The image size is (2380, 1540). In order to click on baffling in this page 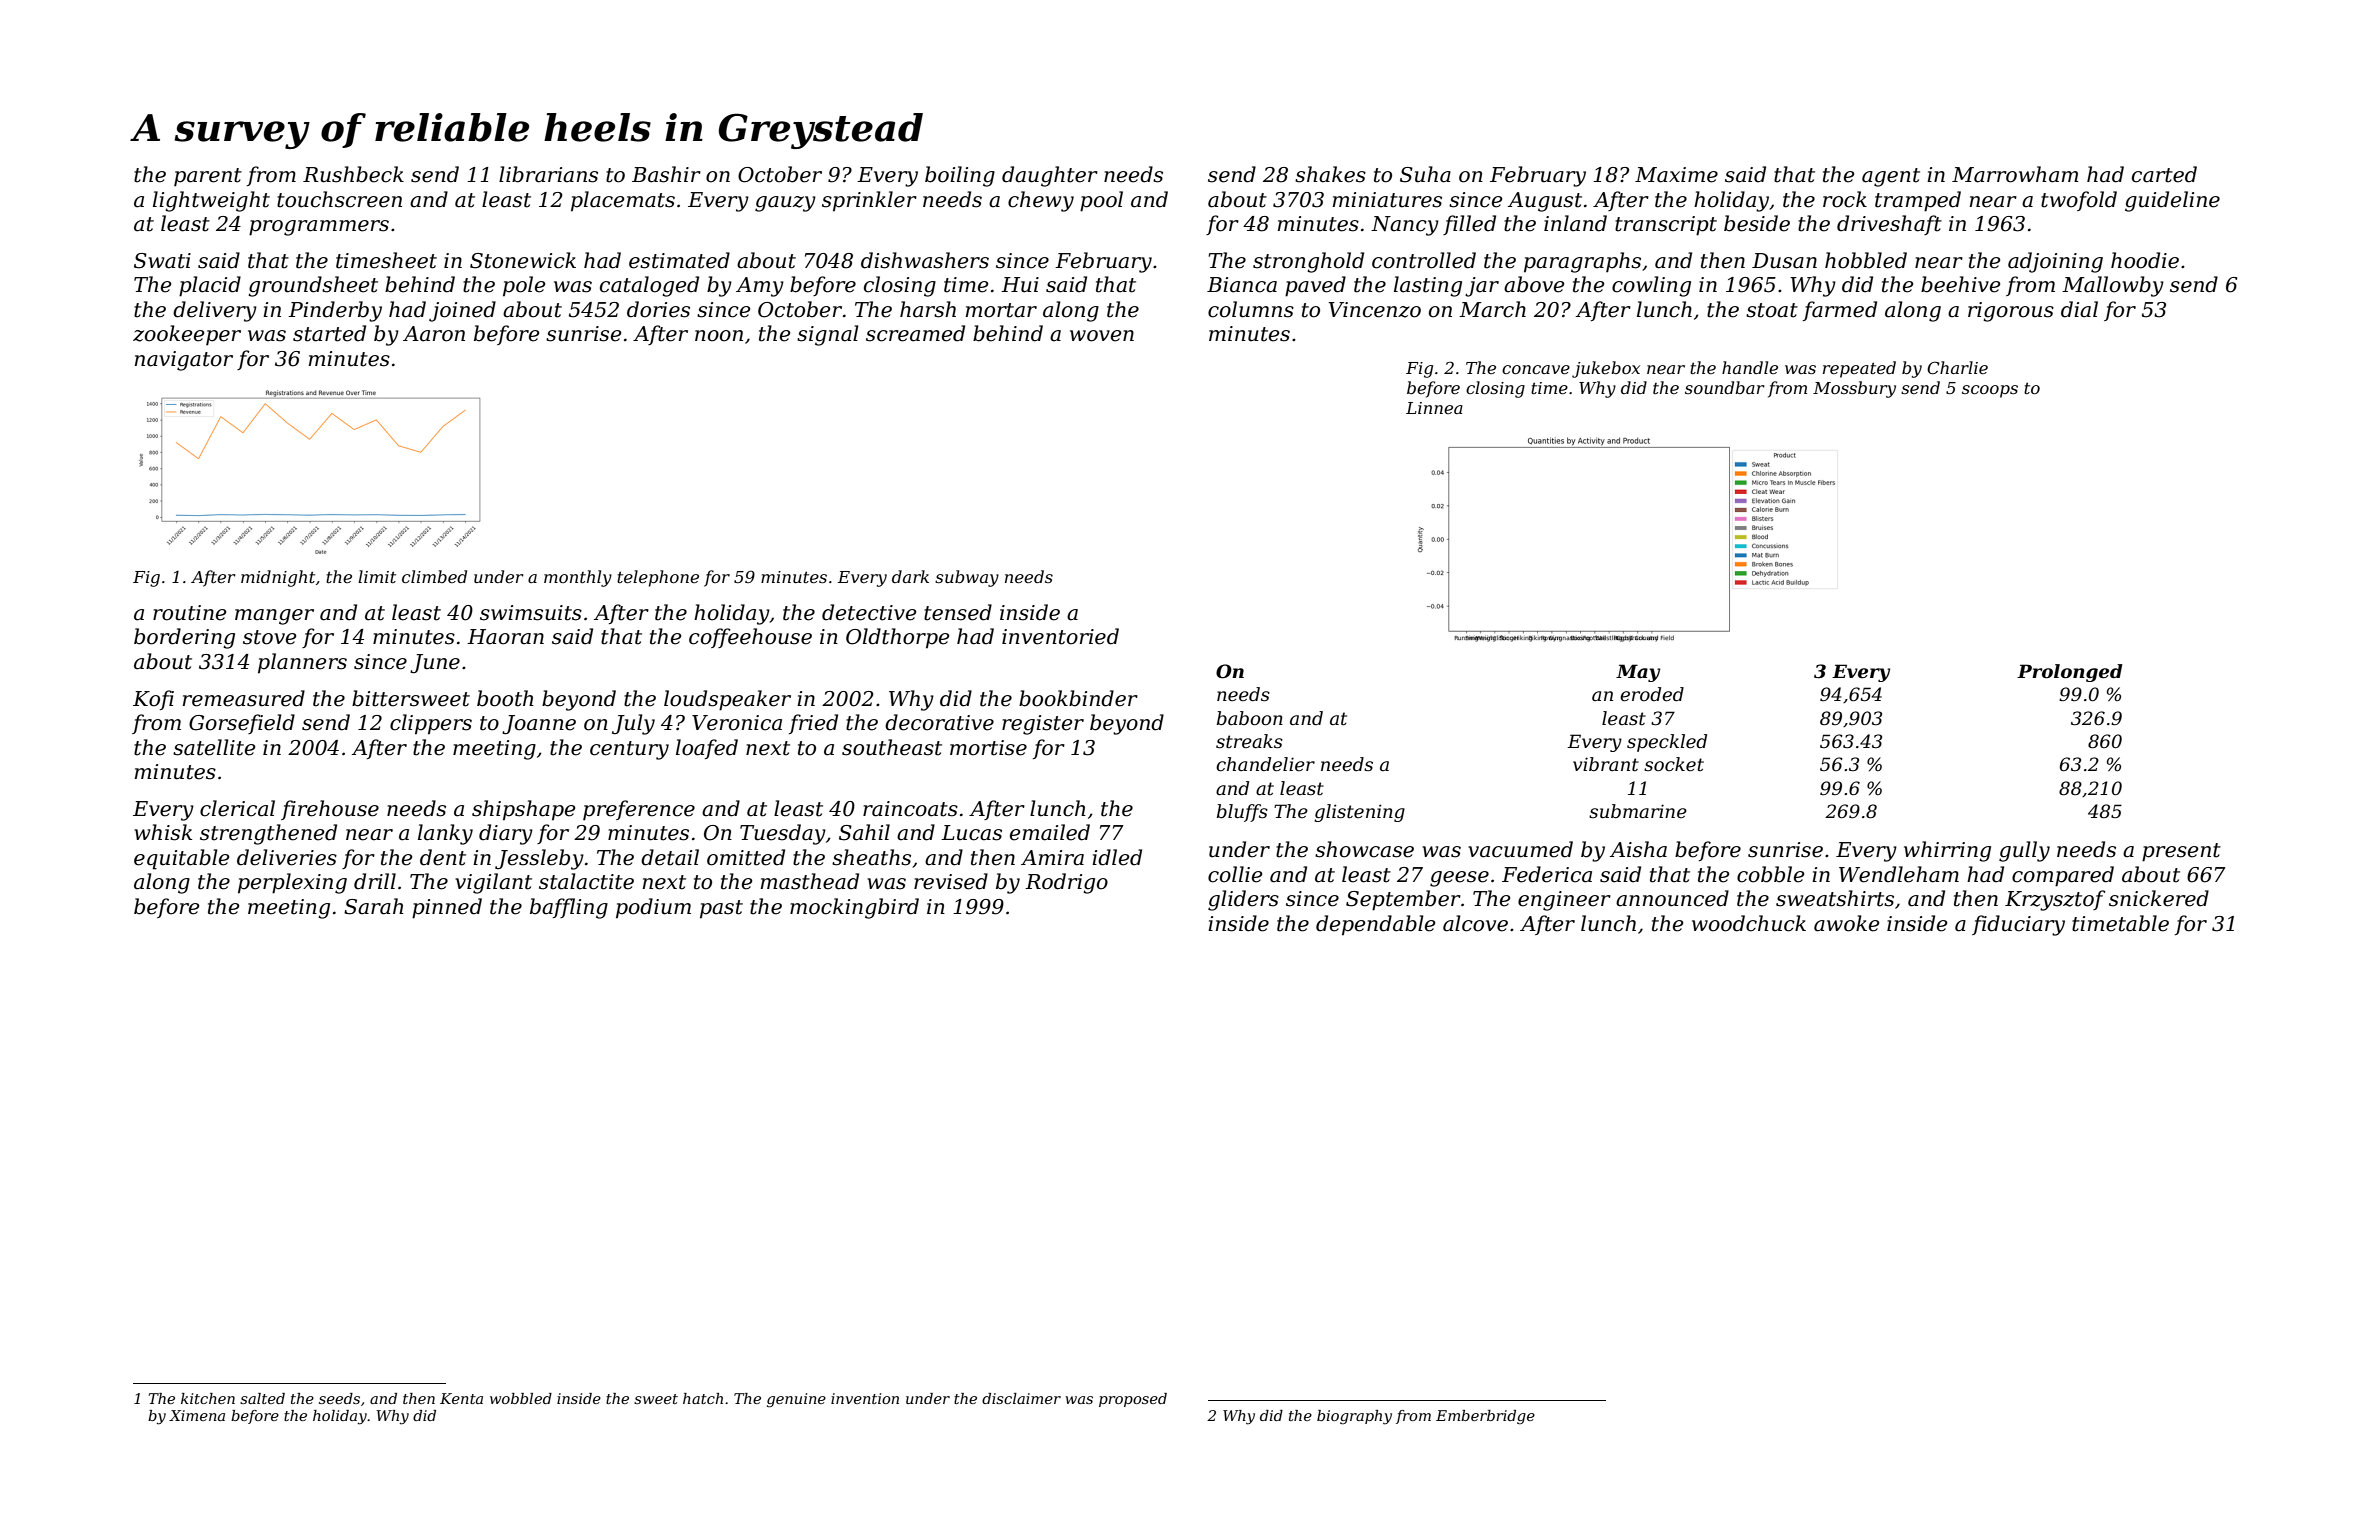, I will do `click(569, 908)`.
